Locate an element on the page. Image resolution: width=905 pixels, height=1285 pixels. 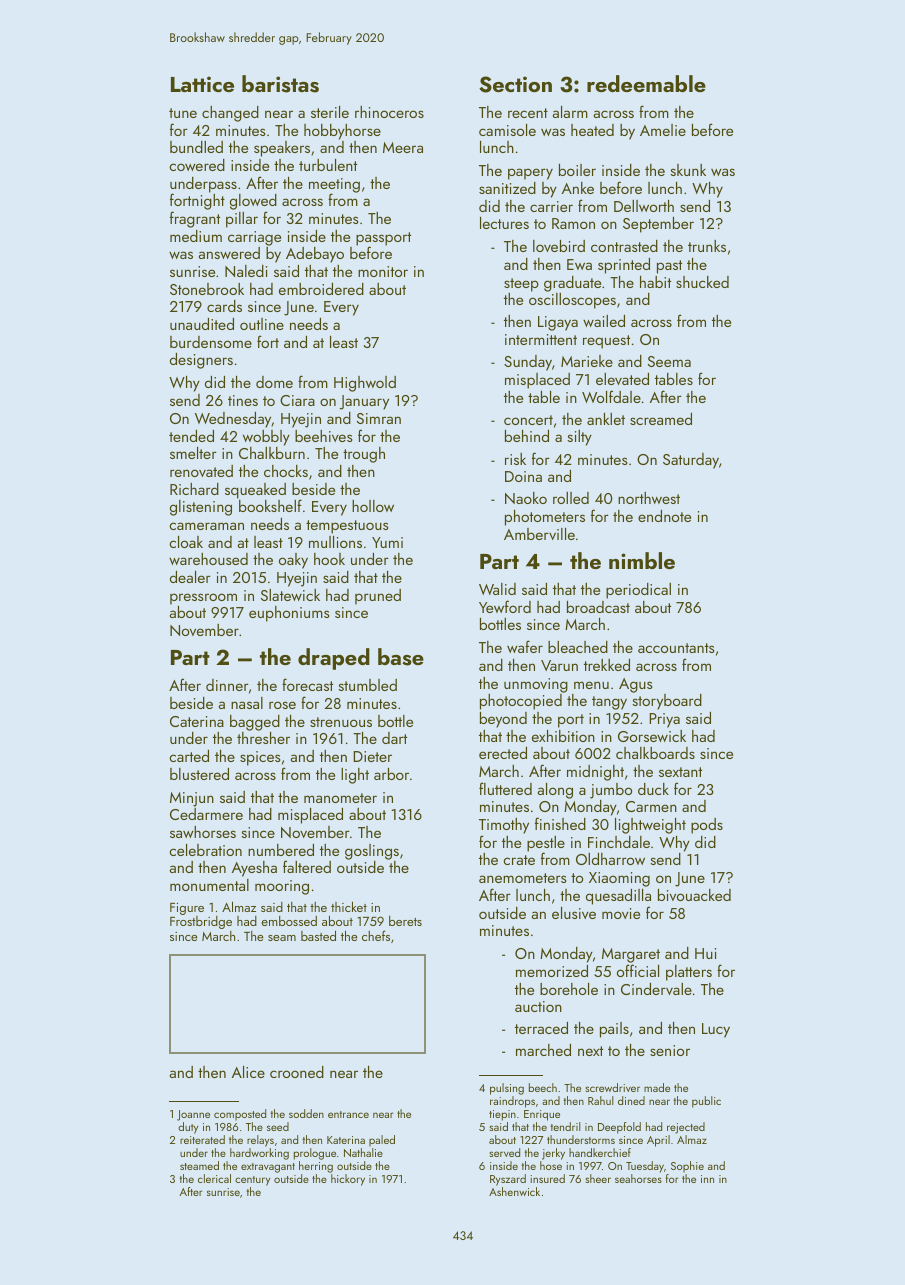
Joanne is located at coordinates (193, 1115).
